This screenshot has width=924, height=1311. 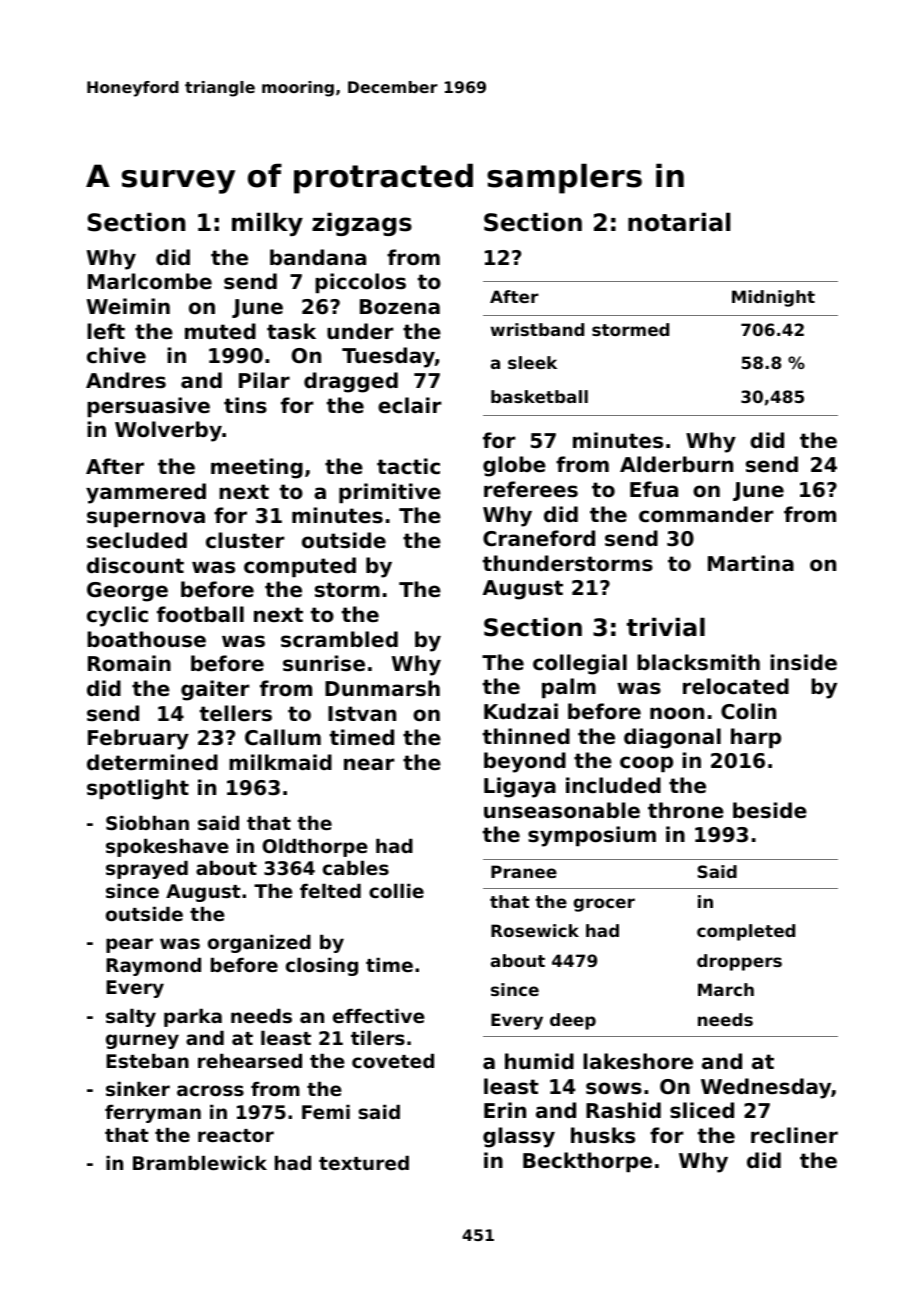 What do you see at coordinates (339, 639) in the screenshot?
I see `scrambled` at bounding box center [339, 639].
